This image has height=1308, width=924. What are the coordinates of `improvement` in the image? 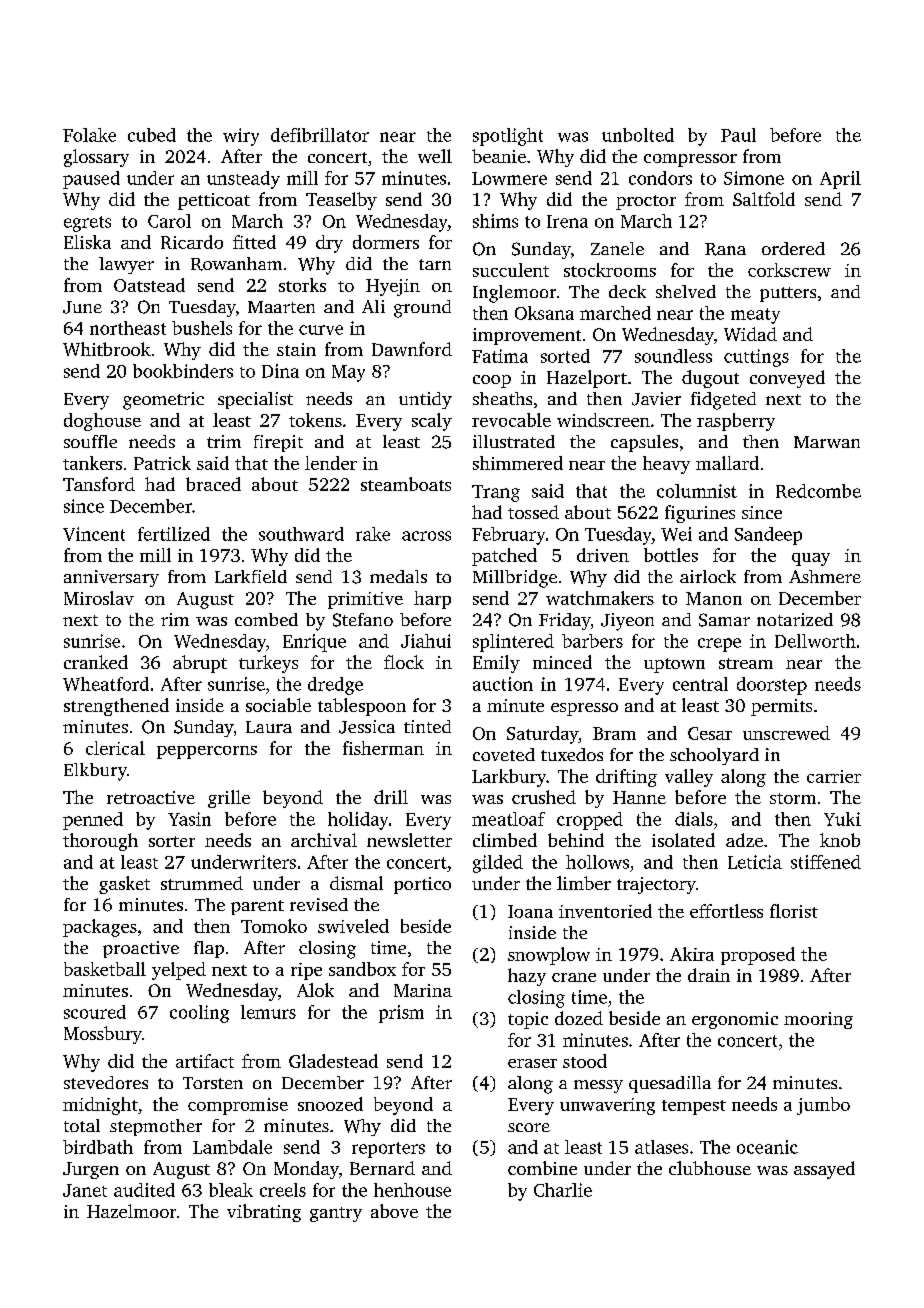 It's located at (527, 336).
